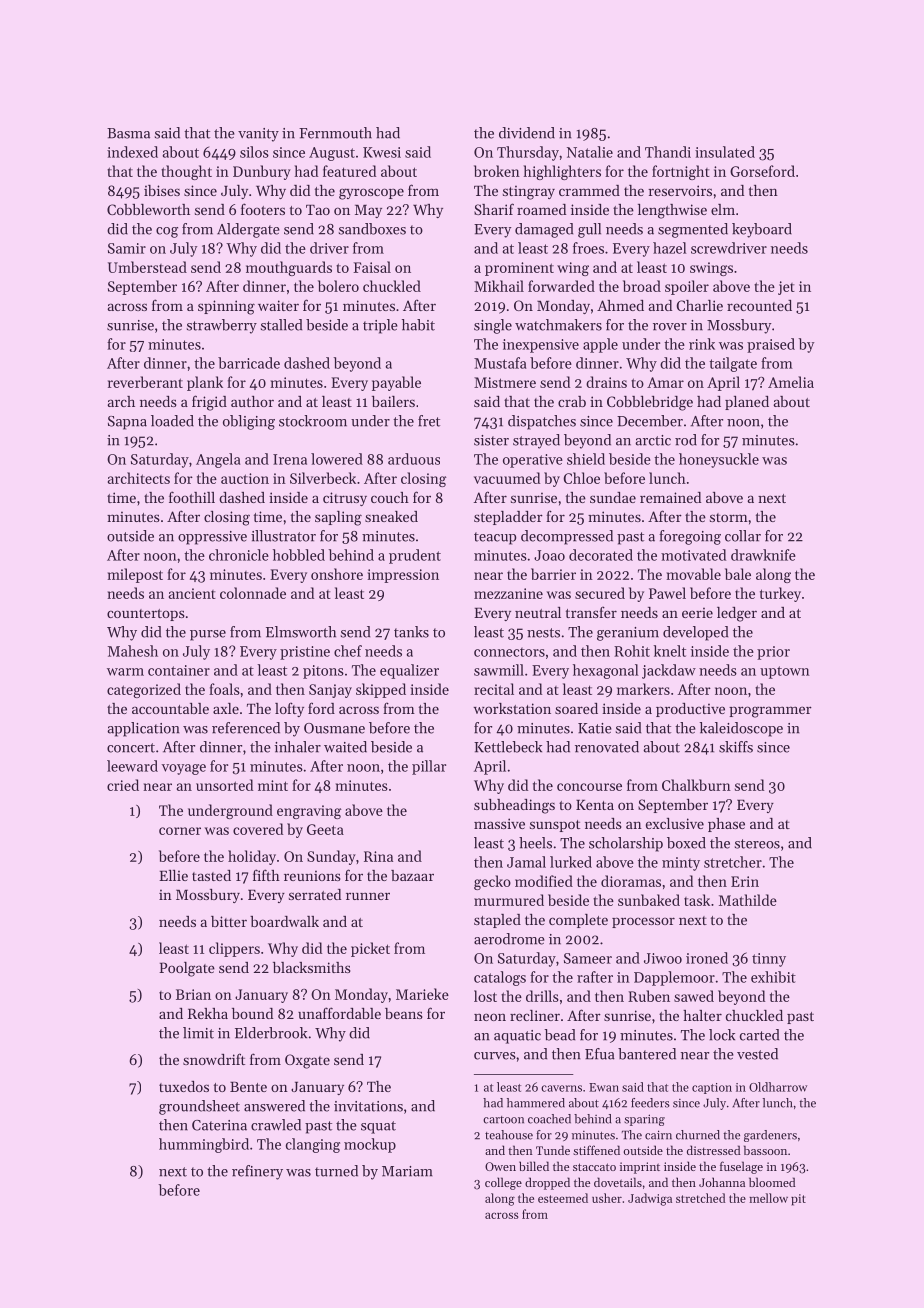 This document has height=1308, width=924. Describe the element at coordinates (257, 1172) in the document. I see `refinery` at that location.
